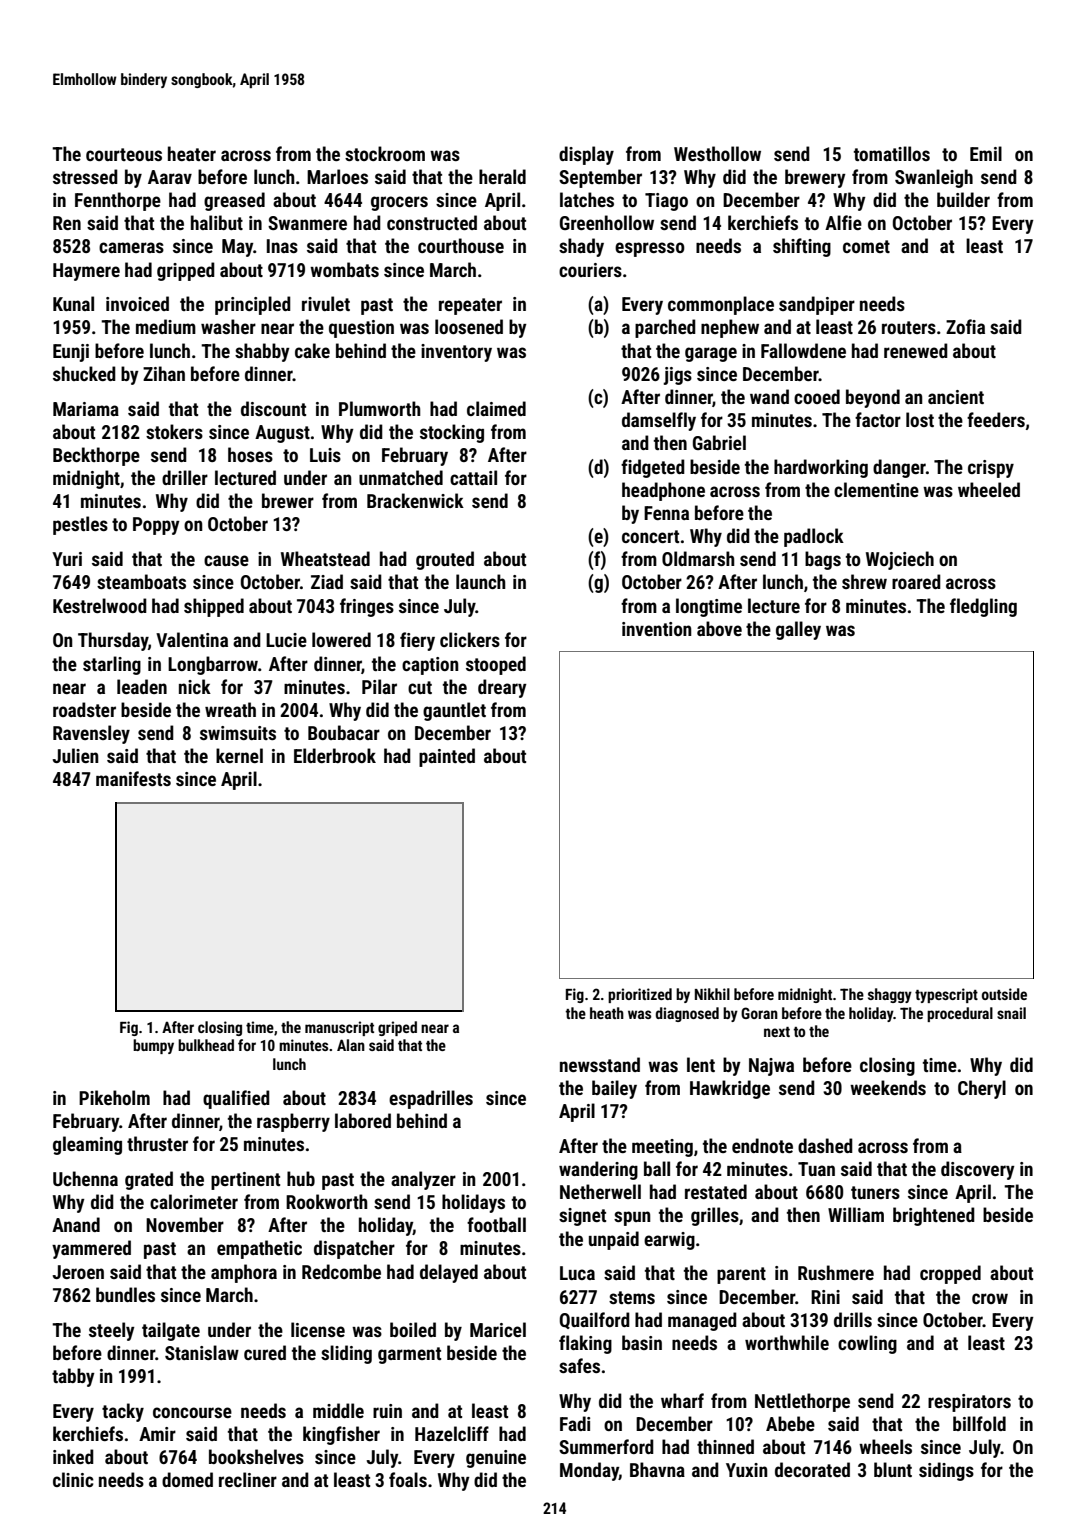 The height and width of the screenshot is (1536, 1086). What do you see at coordinates (986, 153) in the screenshot?
I see `Emil` at bounding box center [986, 153].
